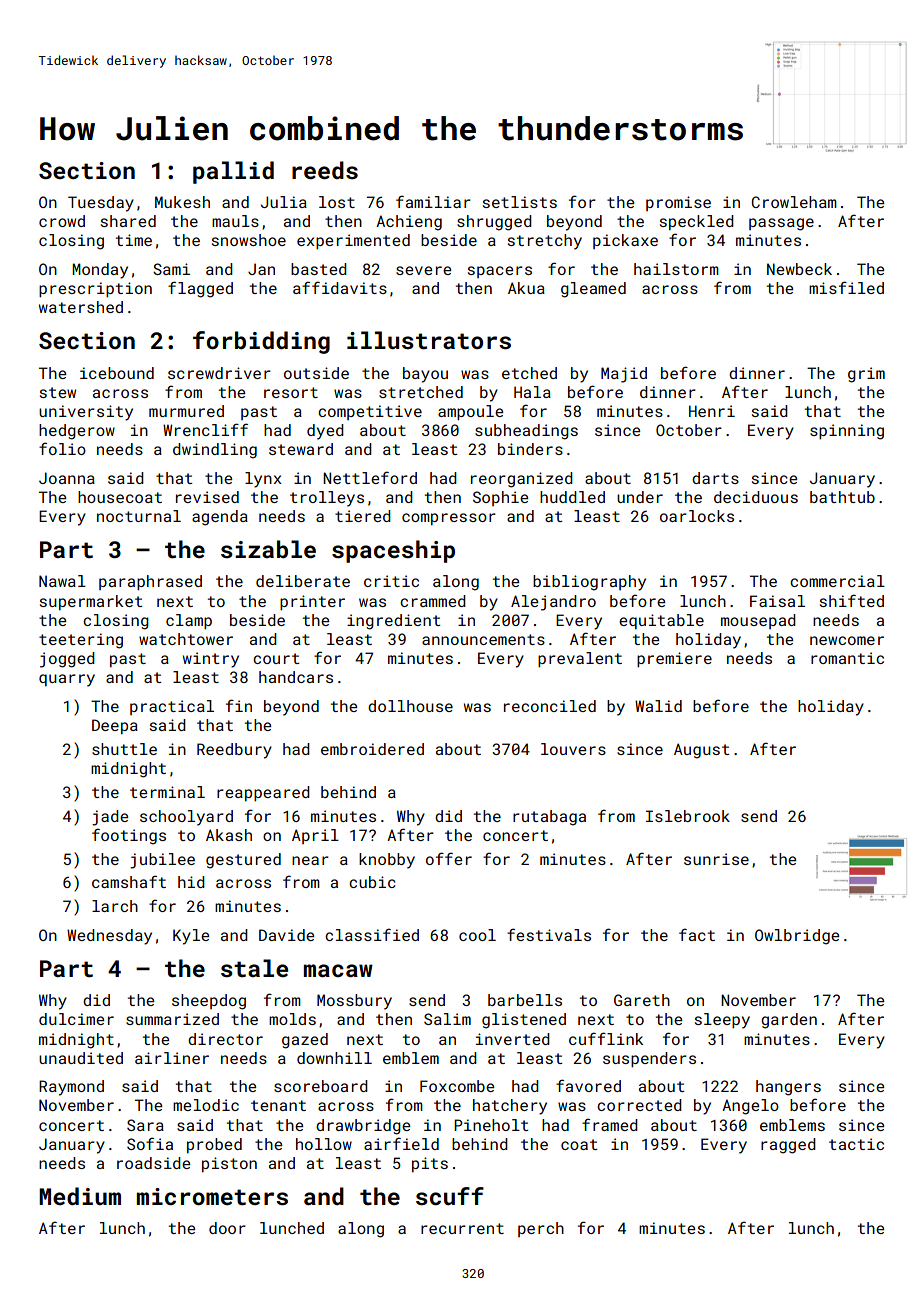  What do you see at coordinates (712, 411) in the screenshot?
I see `Henri` at bounding box center [712, 411].
